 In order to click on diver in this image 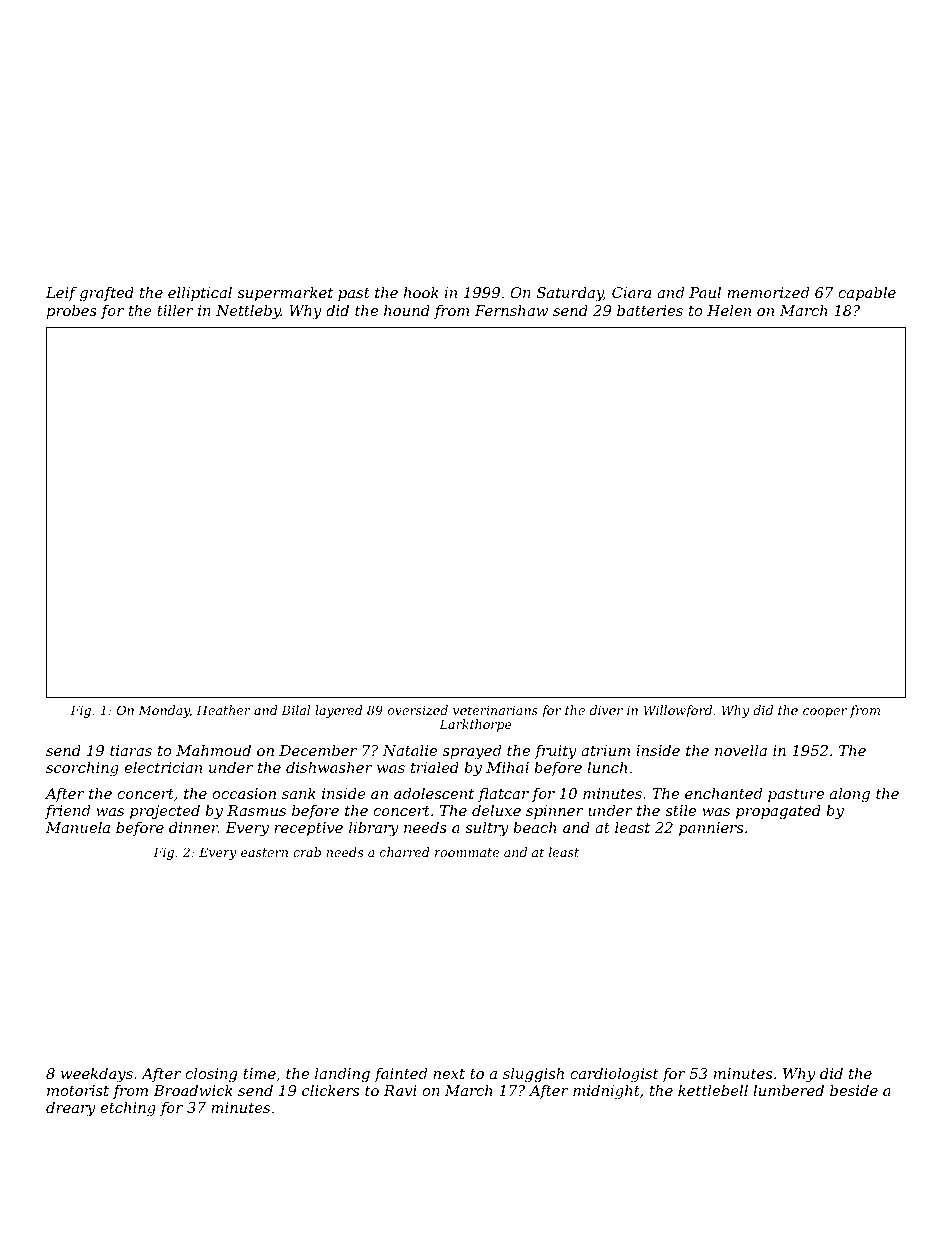, I will do `click(606, 710)`.
